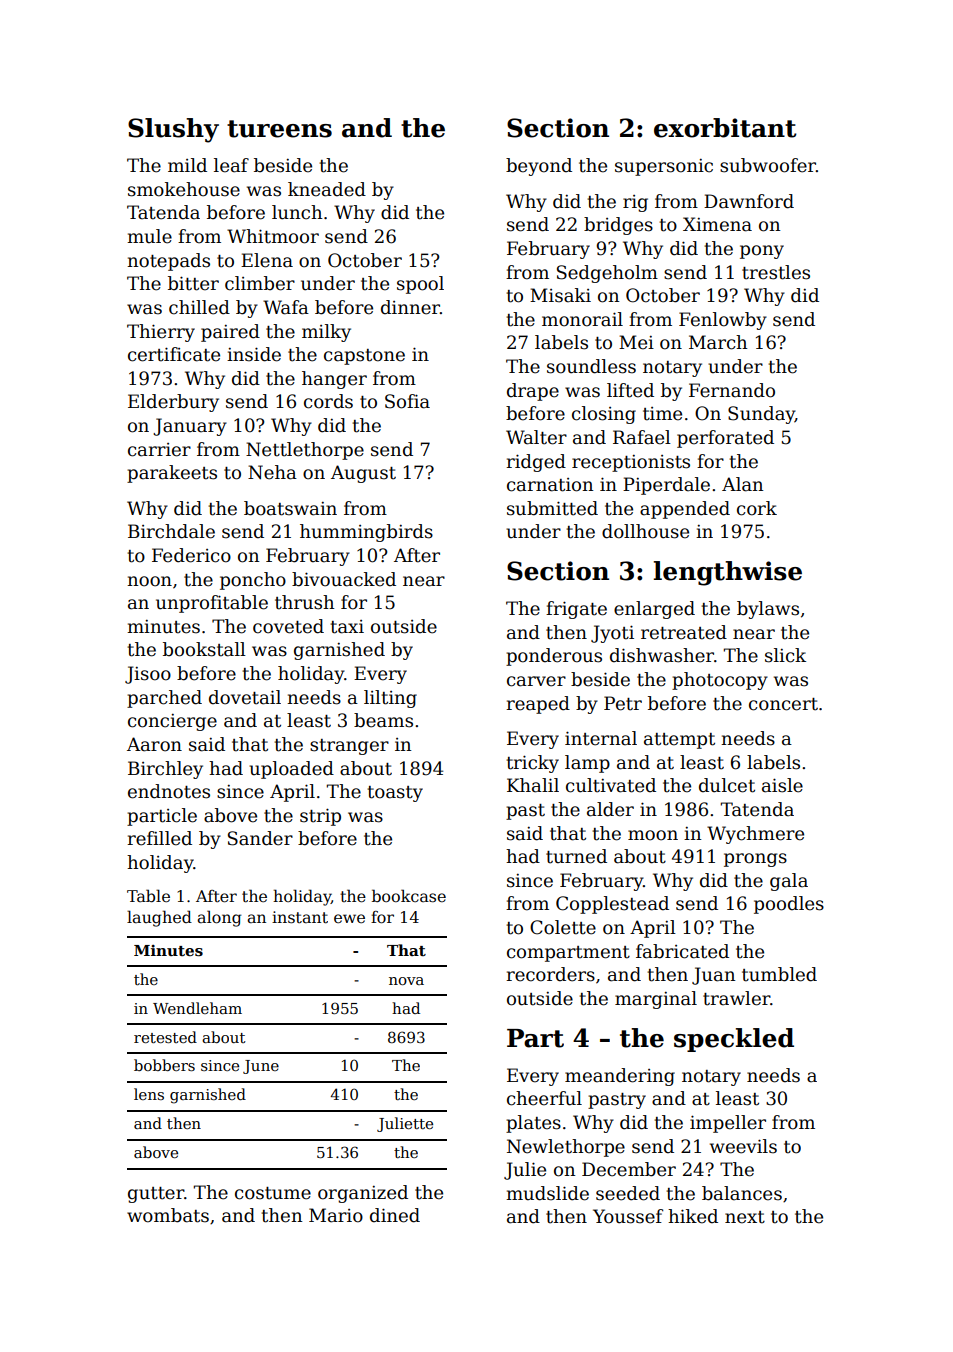  Describe the element at coordinates (725, 128) in the image. I see `exorbitant` at that location.
